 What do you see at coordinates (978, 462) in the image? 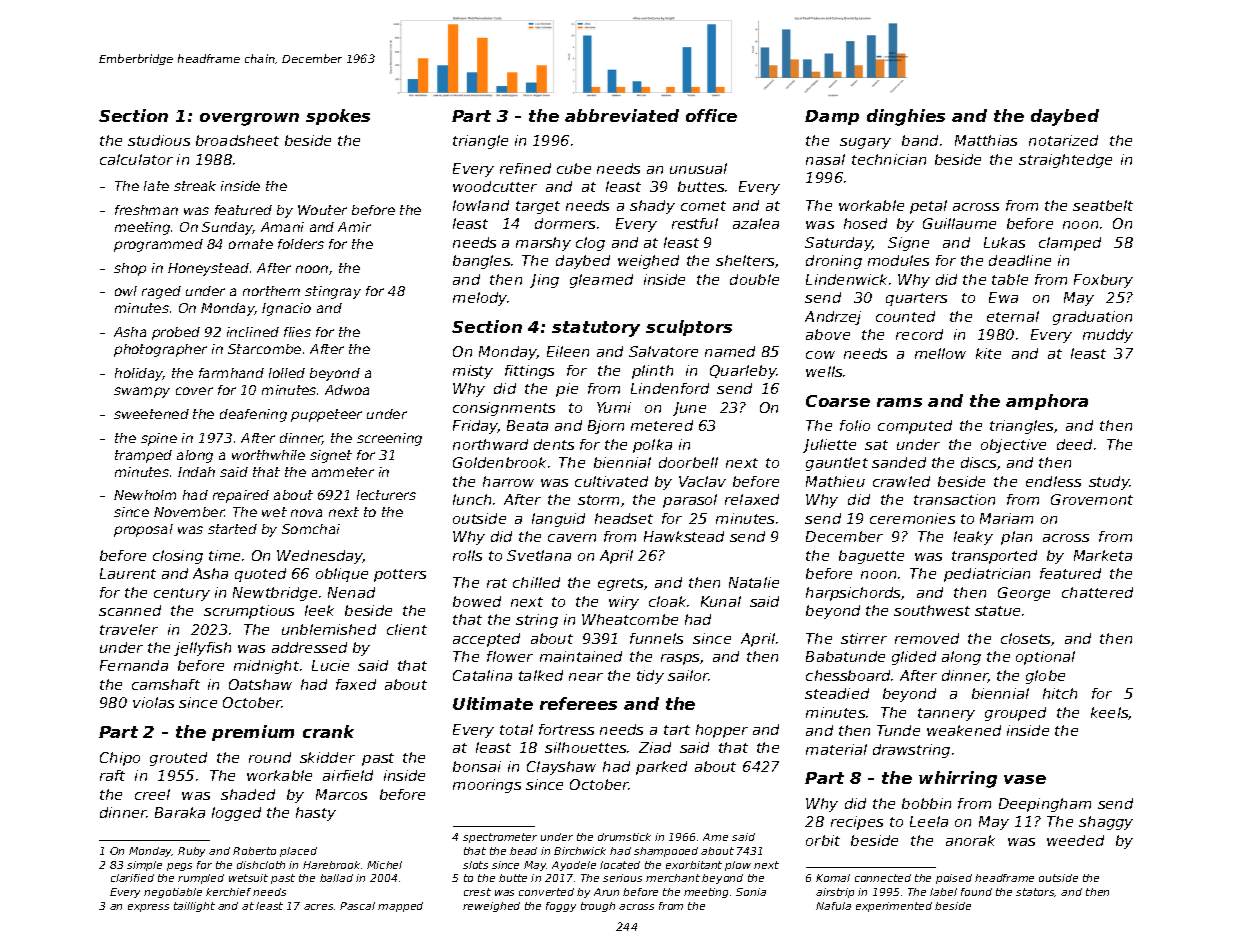
I see `discs` at bounding box center [978, 462].
